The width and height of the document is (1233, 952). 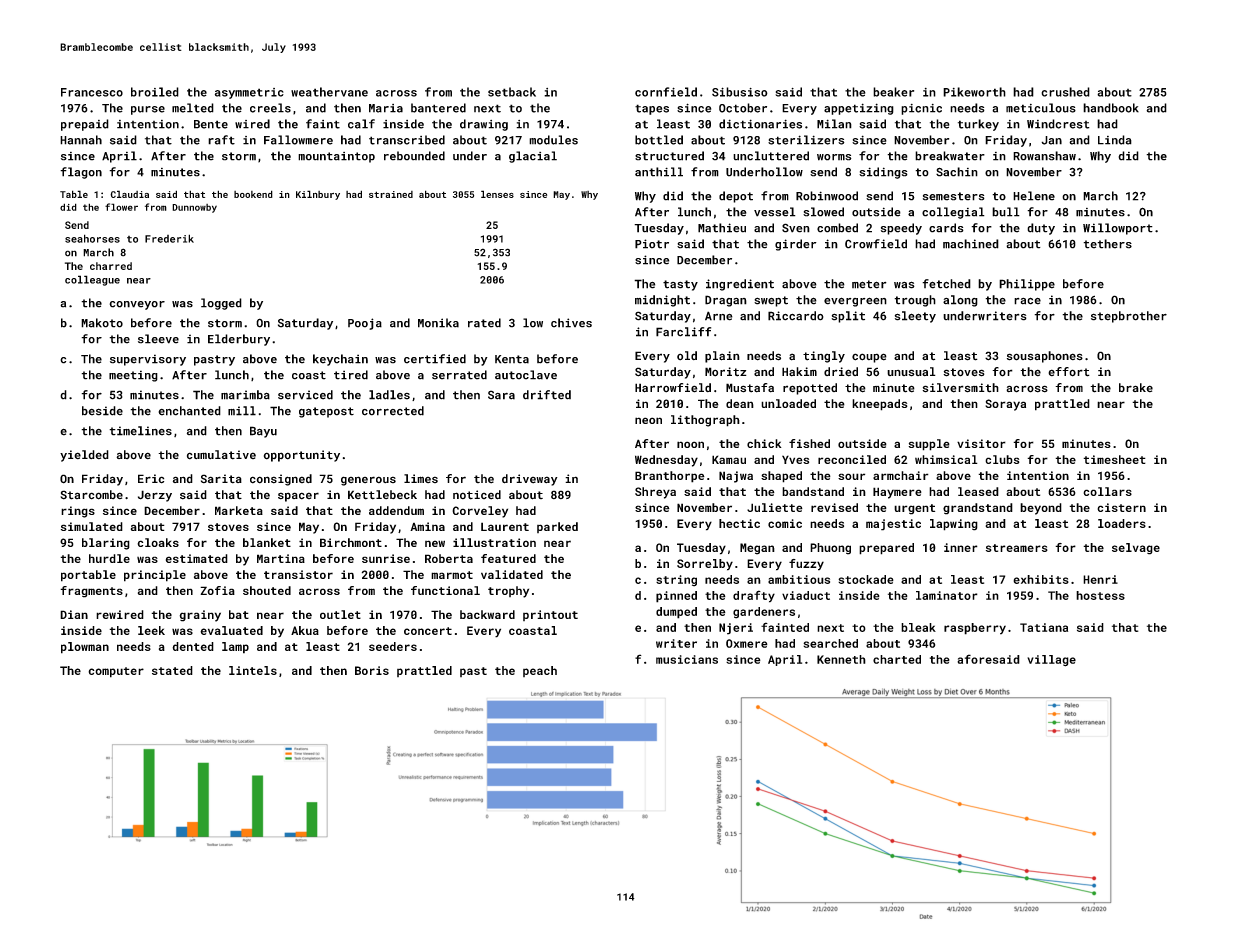 What do you see at coordinates (571, 323) in the document?
I see `chives` at bounding box center [571, 323].
